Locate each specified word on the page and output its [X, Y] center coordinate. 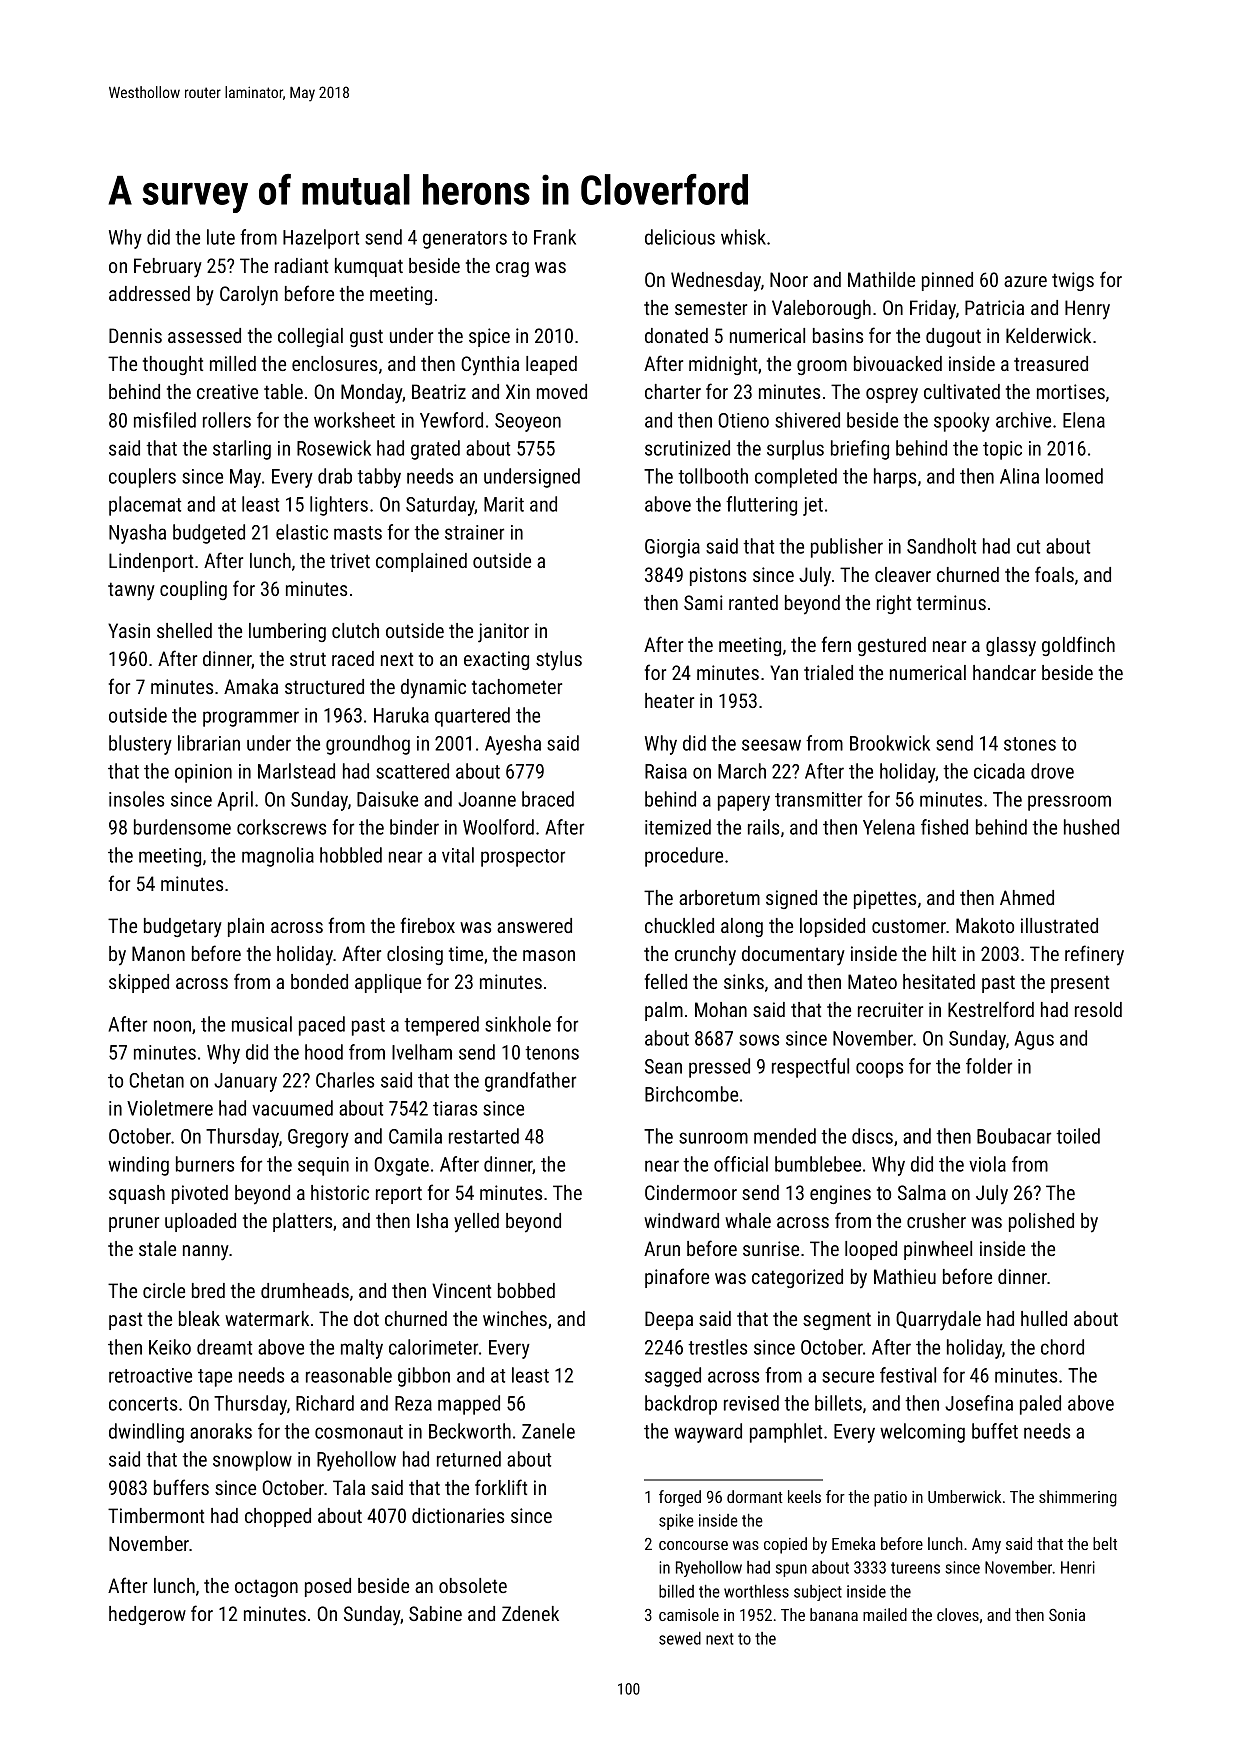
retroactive [150, 1375]
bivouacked [898, 363]
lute [221, 237]
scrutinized [687, 448]
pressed [719, 1068]
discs [872, 1136]
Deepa [669, 1320]
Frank [555, 237]
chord [1062, 1347]
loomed [1074, 476]
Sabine [435, 1613]
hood [324, 1052]
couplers [142, 478]
